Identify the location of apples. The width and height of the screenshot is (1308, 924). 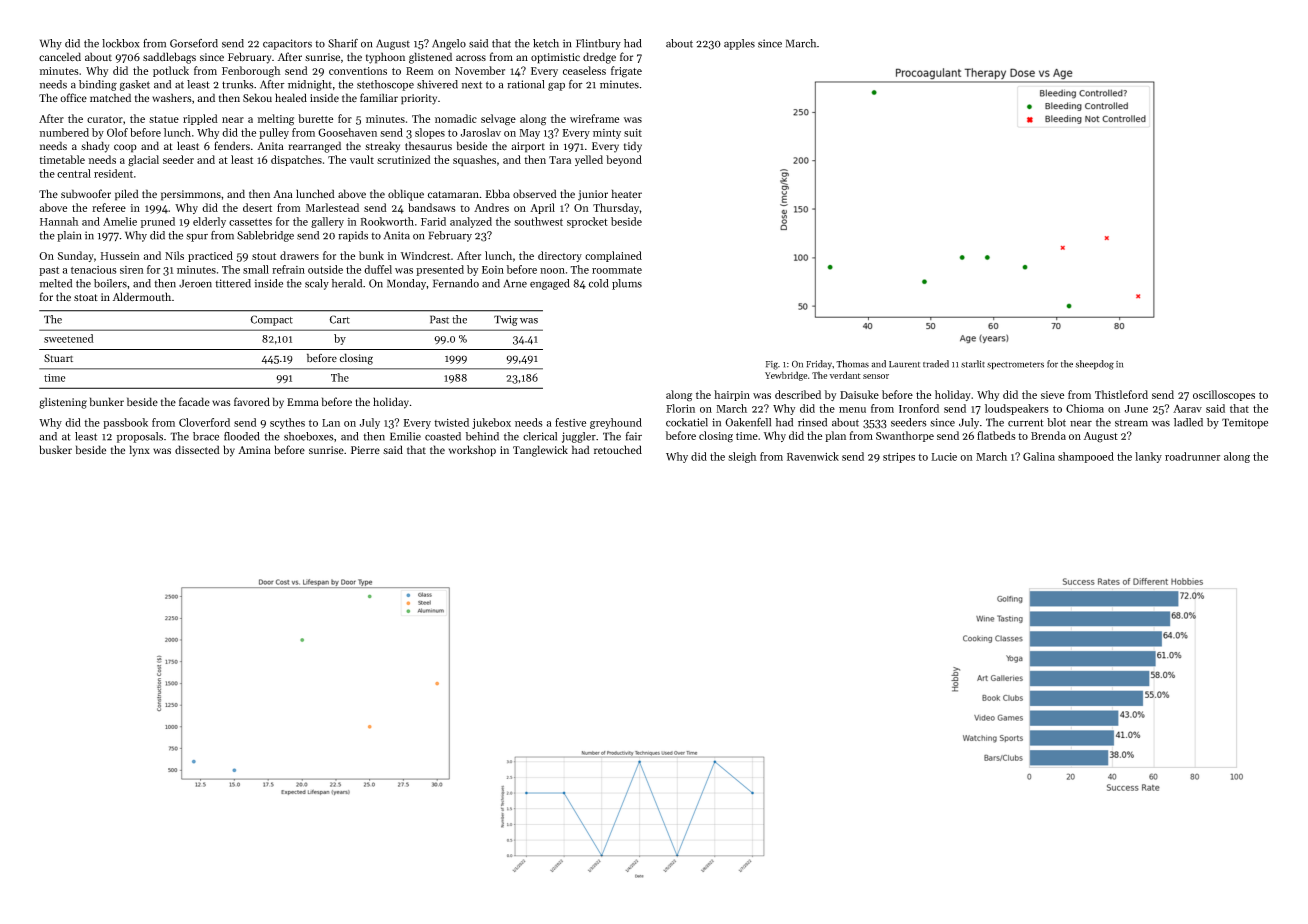
(739, 44).
